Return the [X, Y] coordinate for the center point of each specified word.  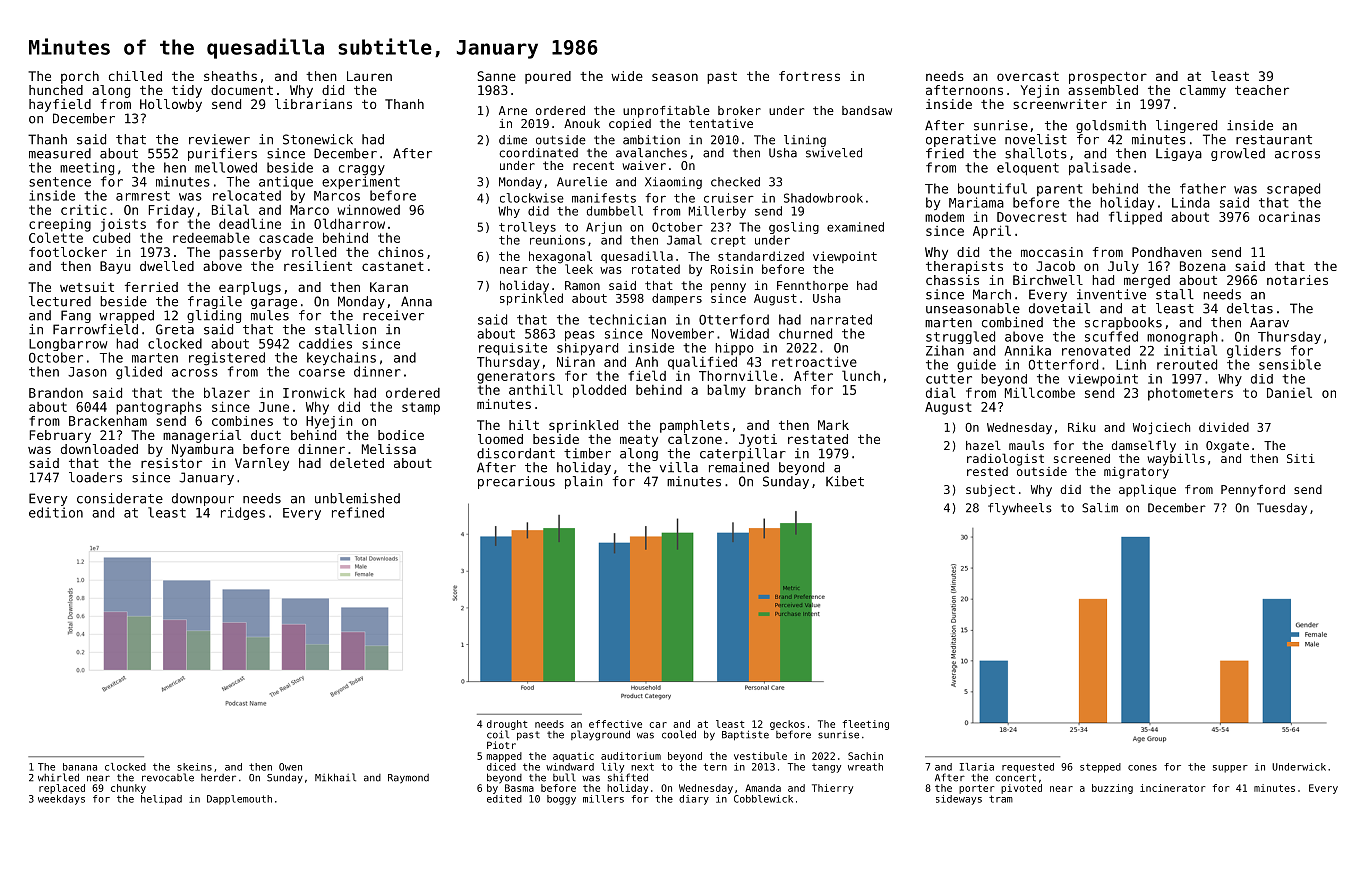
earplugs [250, 288]
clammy [1203, 91]
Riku [1081, 427]
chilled [135, 76]
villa [679, 467]
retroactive [814, 361]
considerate [120, 498]
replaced [62, 789]
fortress [809, 76]
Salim [1100, 508]
